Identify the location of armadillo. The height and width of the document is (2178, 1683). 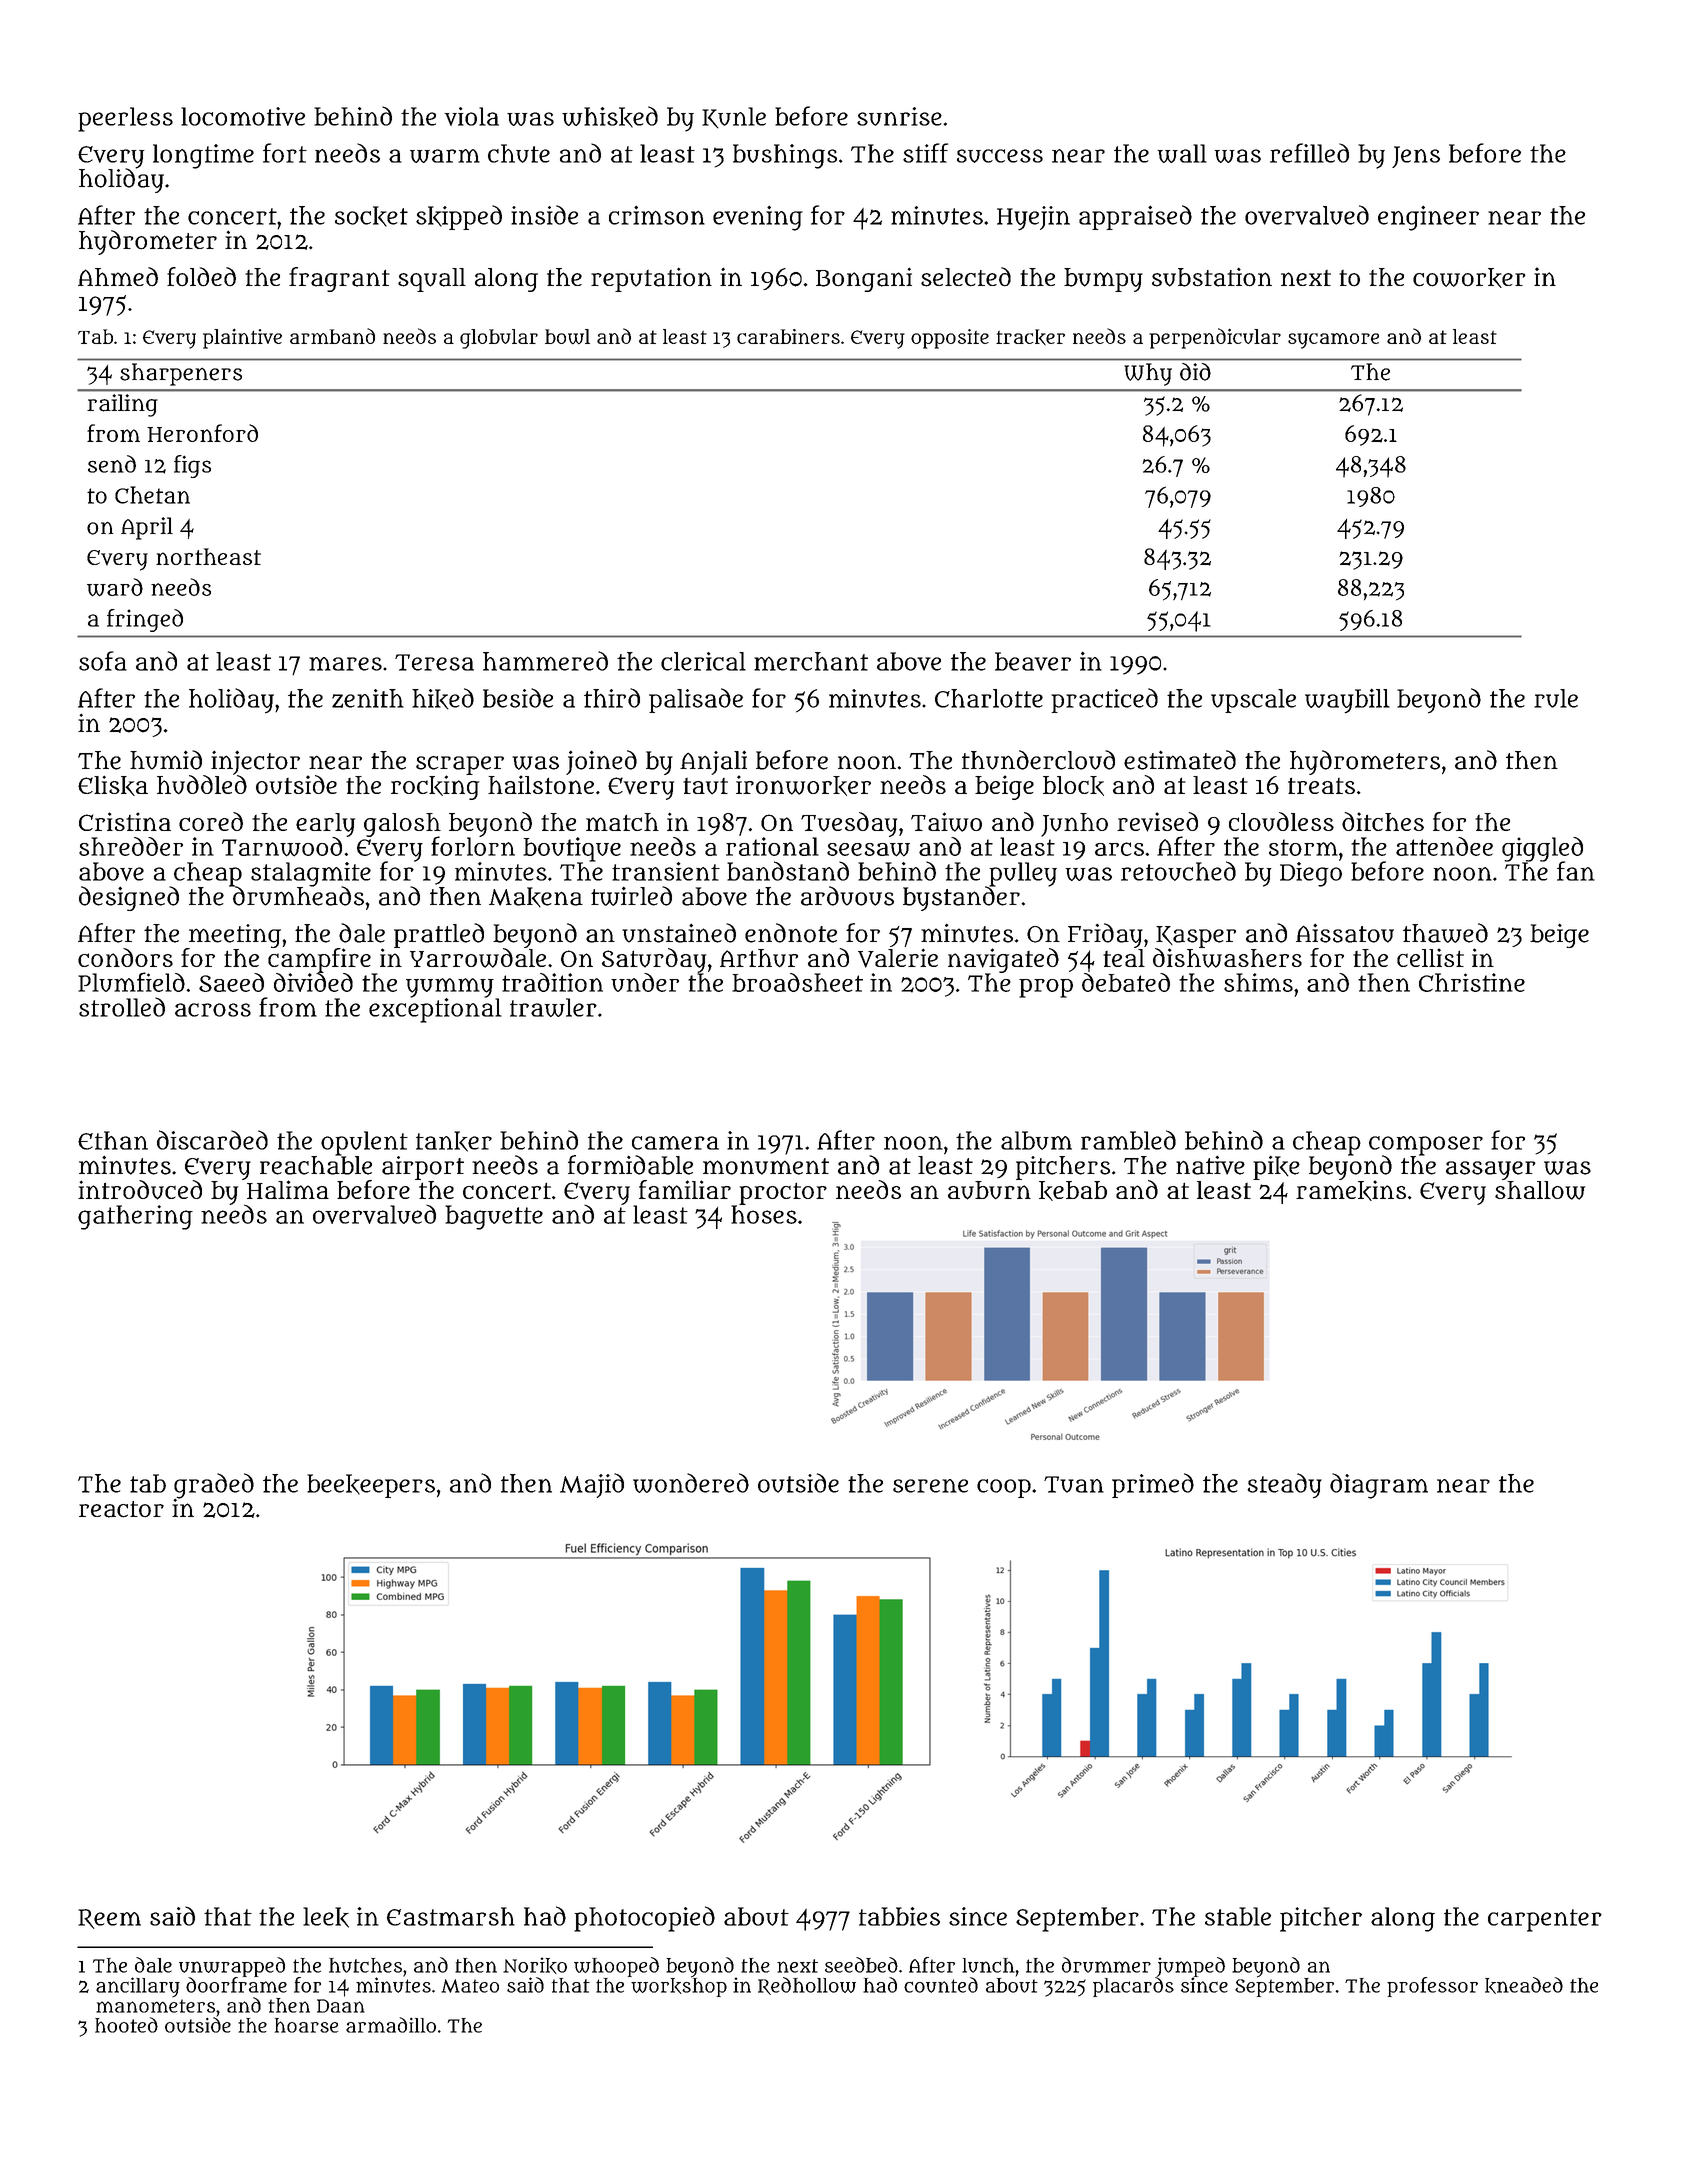
(391, 2025).
